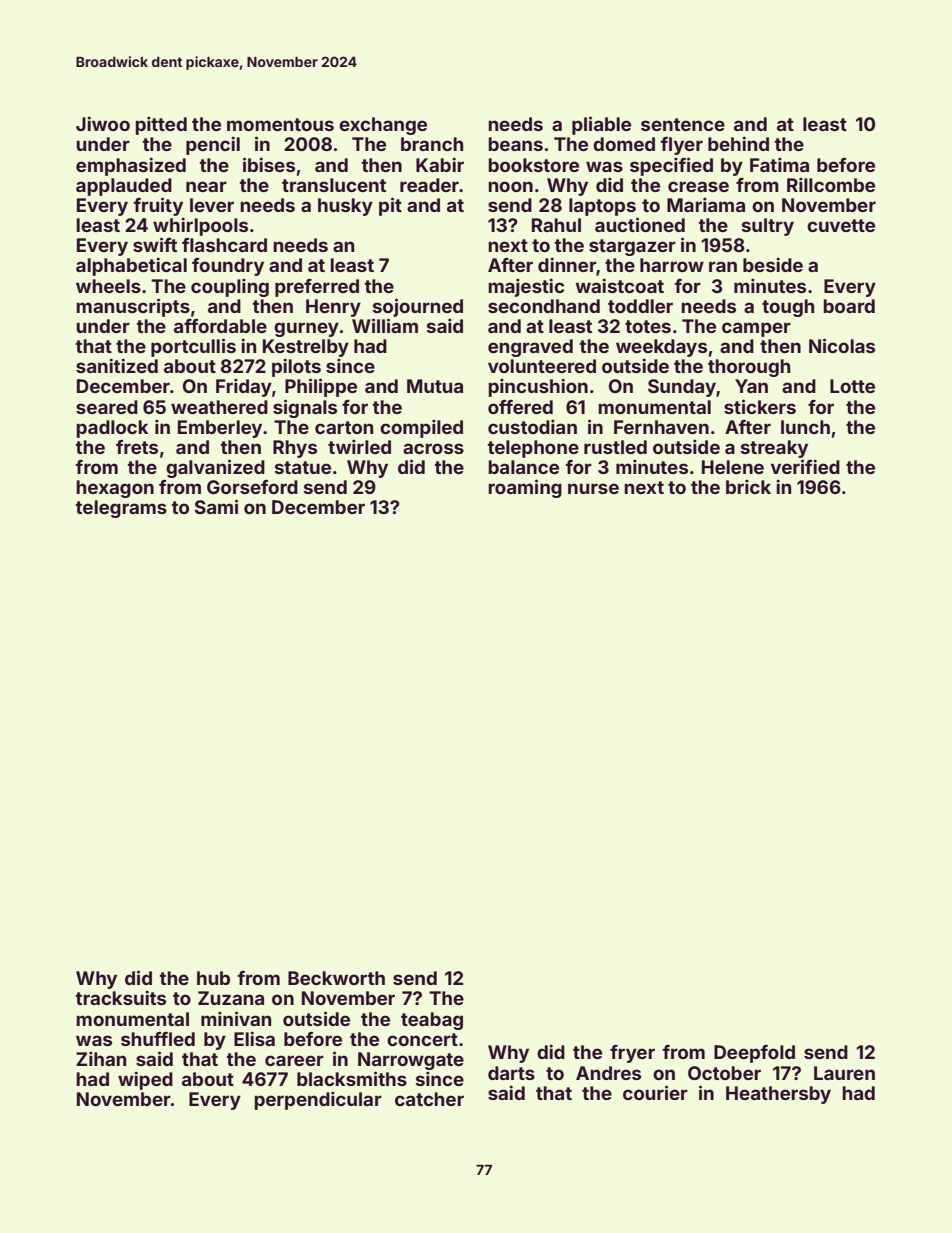 This document has height=1233, width=952. I want to click on hub, so click(213, 978).
